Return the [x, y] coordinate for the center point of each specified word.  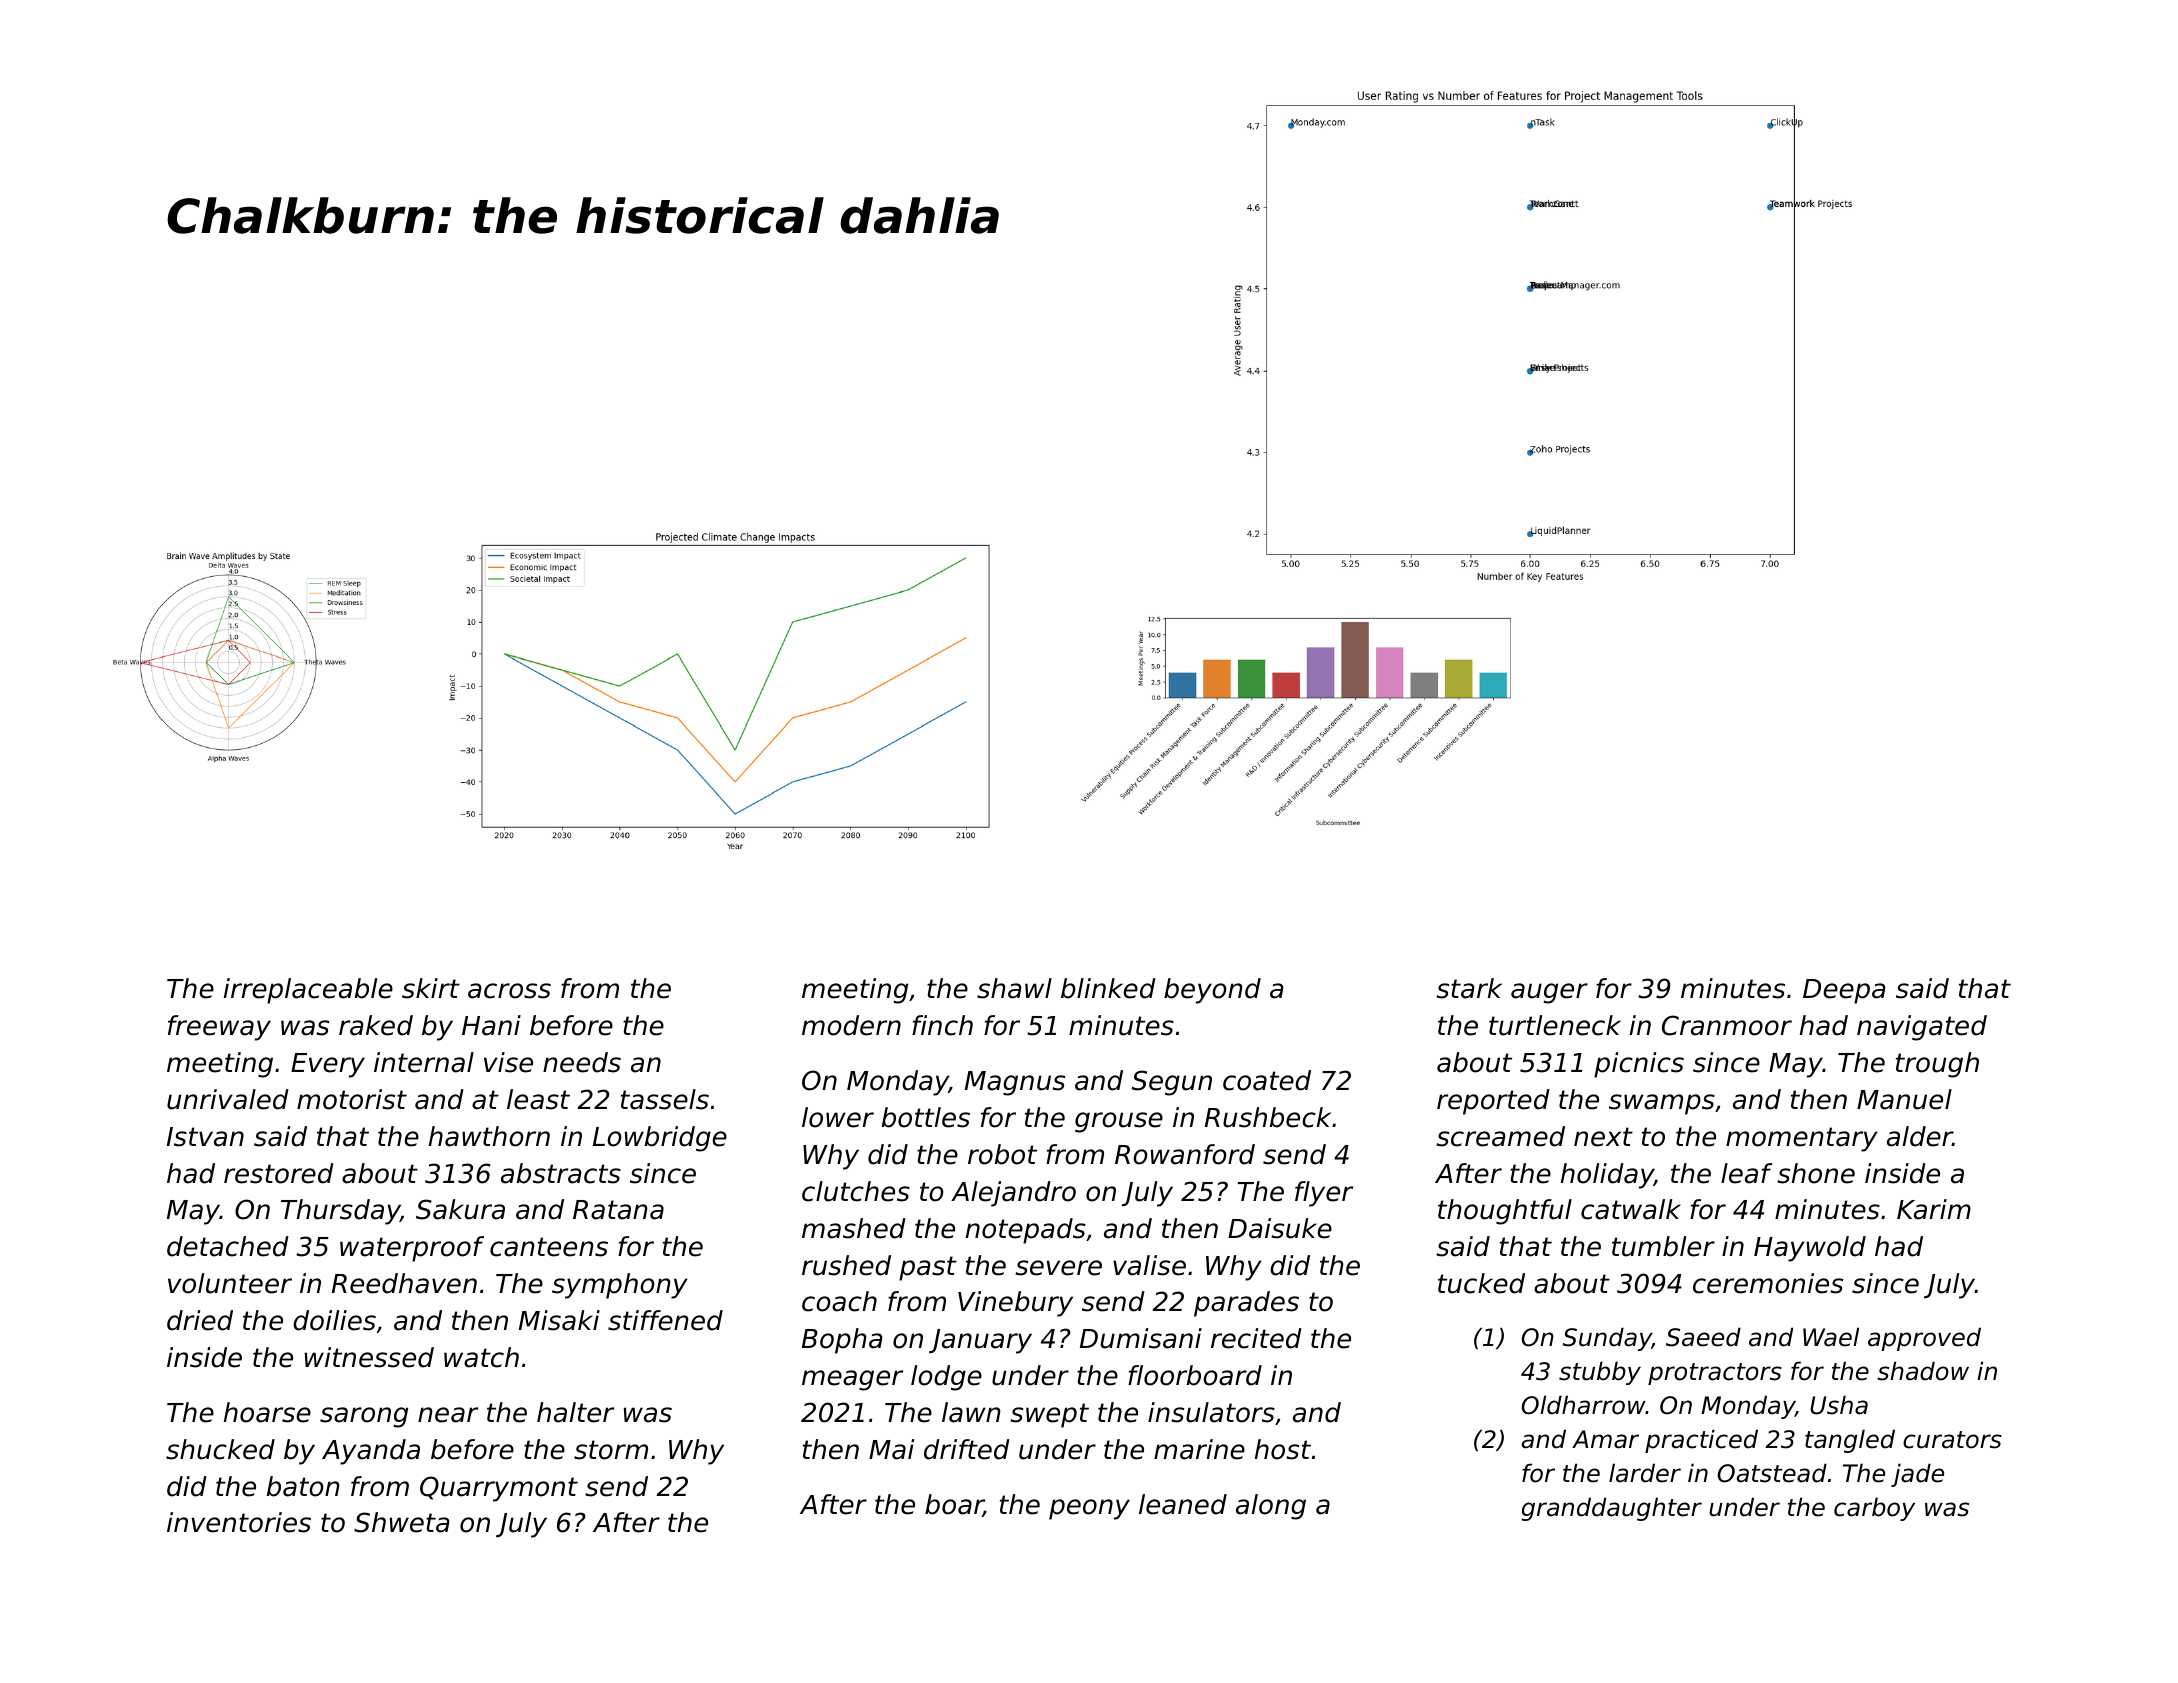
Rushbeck [1268, 1117]
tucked [1481, 1283]
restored [279, 1173]
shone [1816, 1173]
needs [582, 1062]
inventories [239, 1522]
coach [839, 1301]
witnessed [369, 1357]
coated [1267, 1080]
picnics [1639, 1065]
